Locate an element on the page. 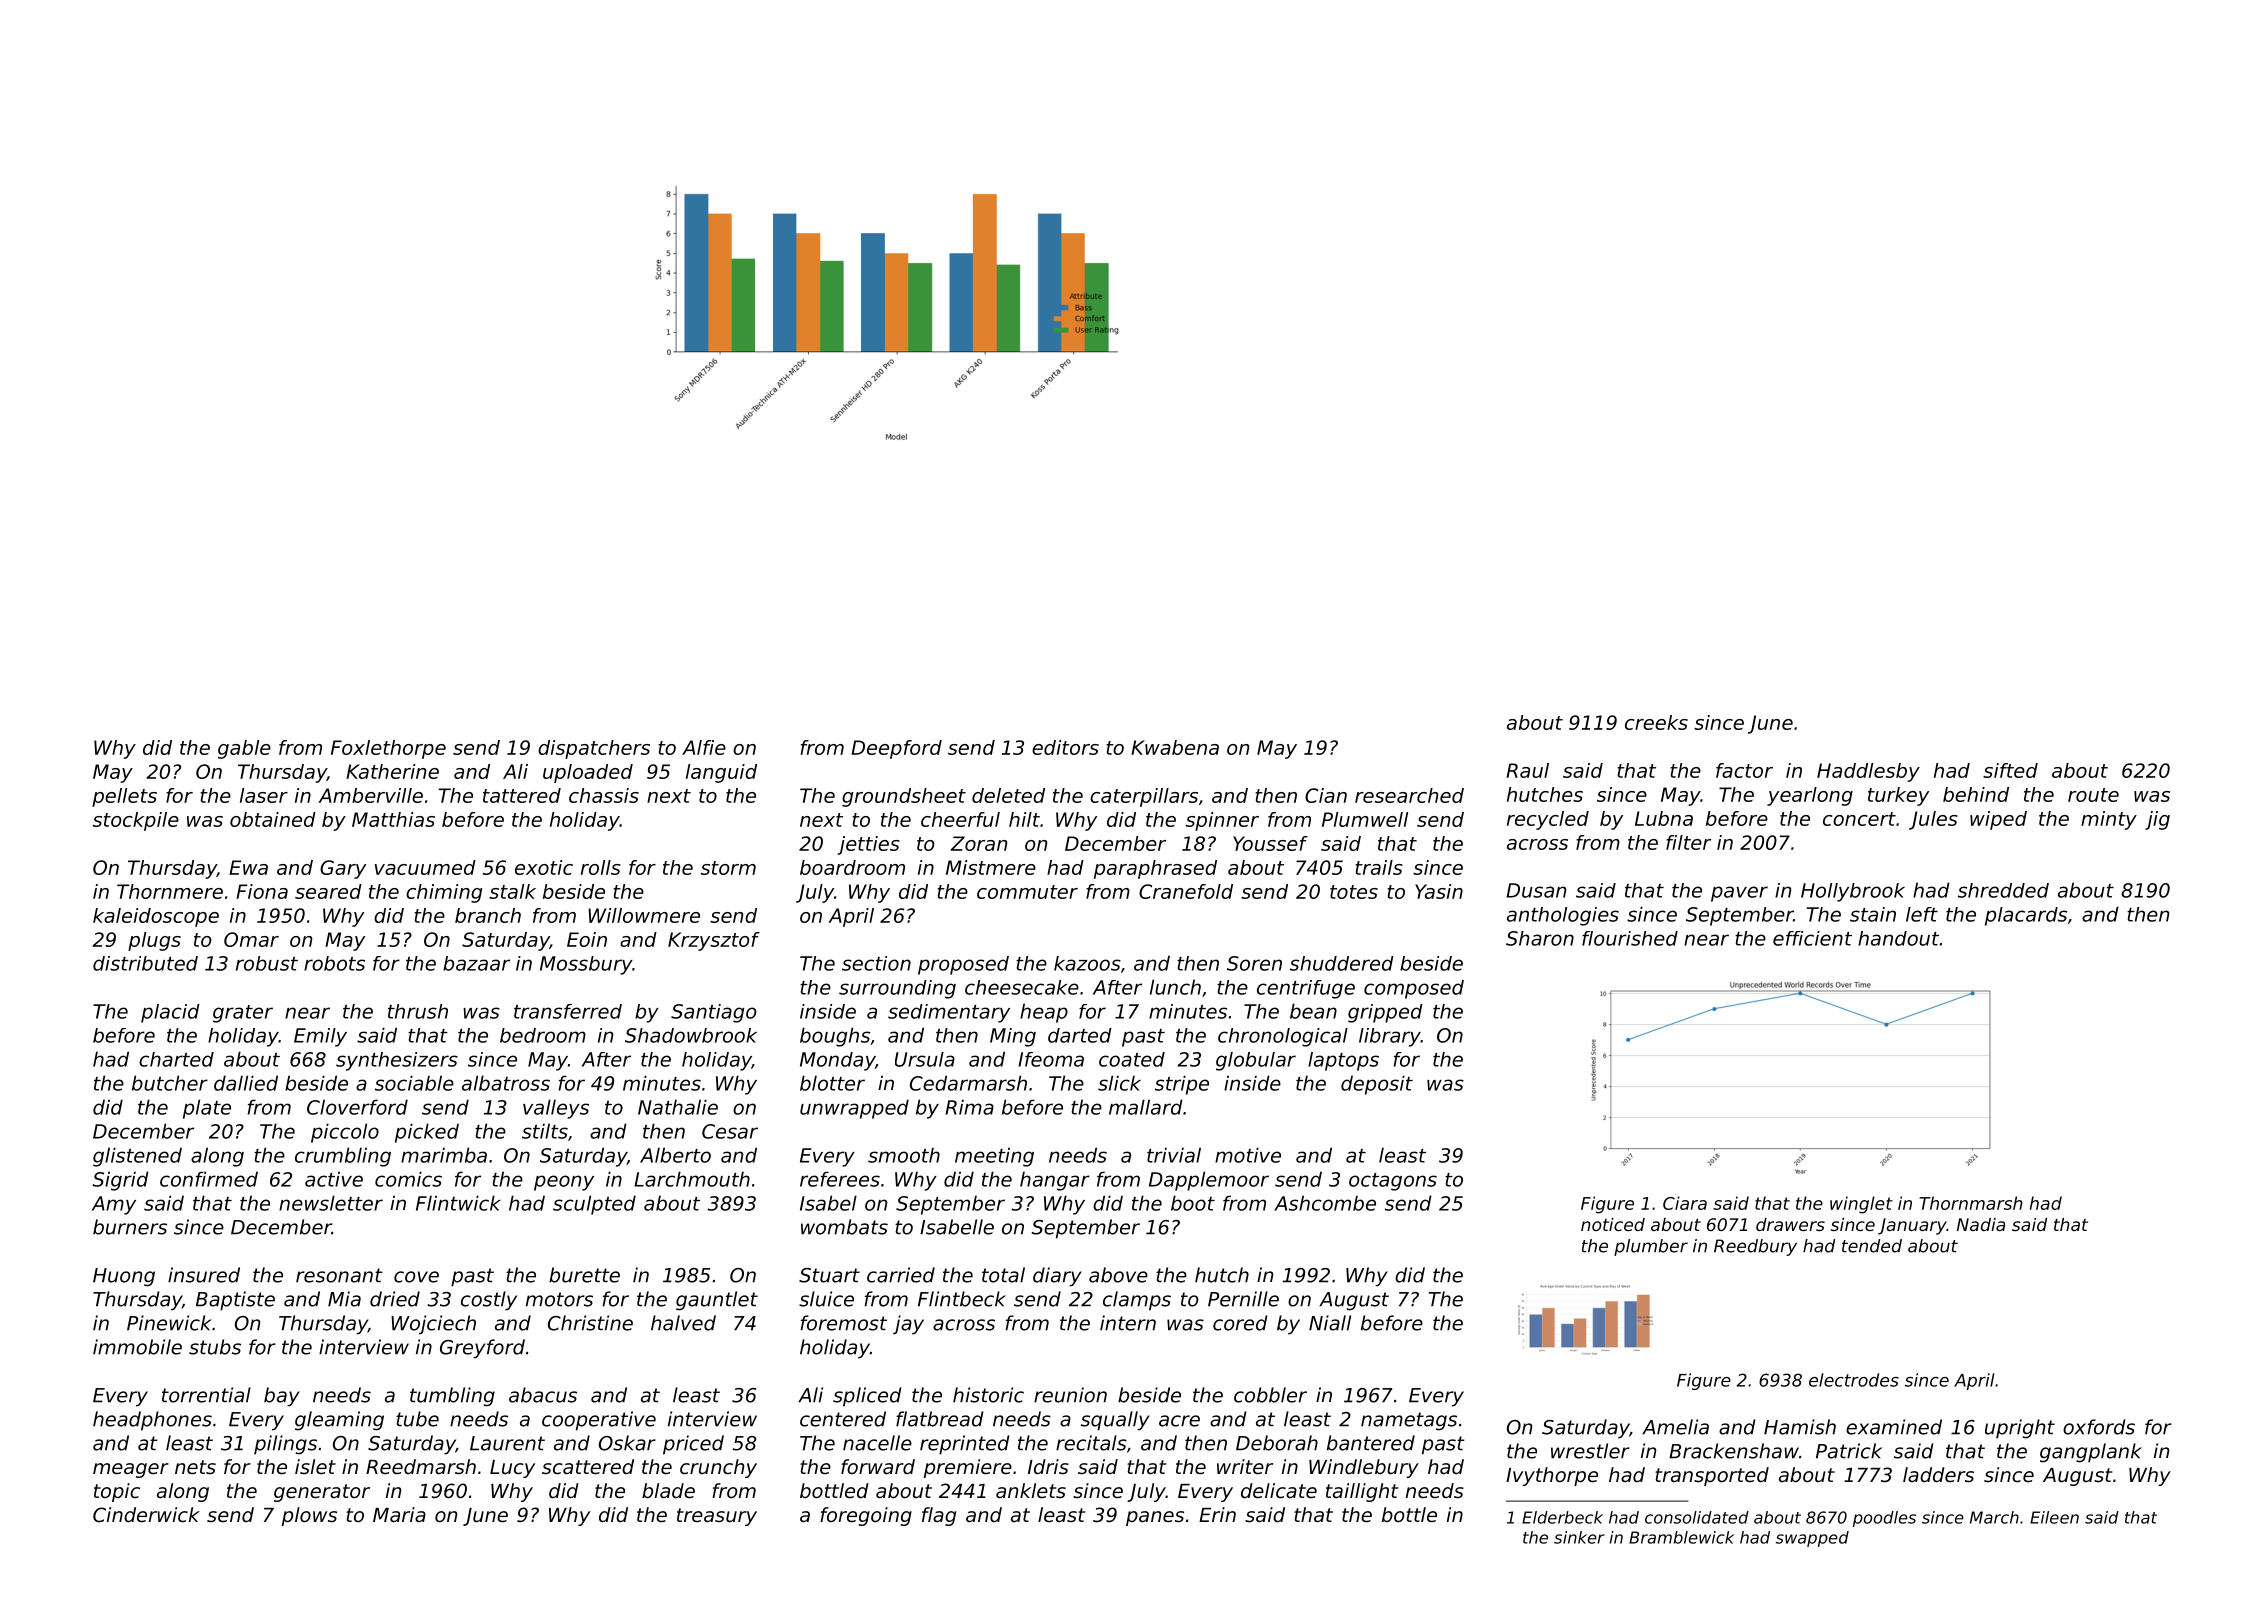  creeks is located at coordinates (1656, 722).
